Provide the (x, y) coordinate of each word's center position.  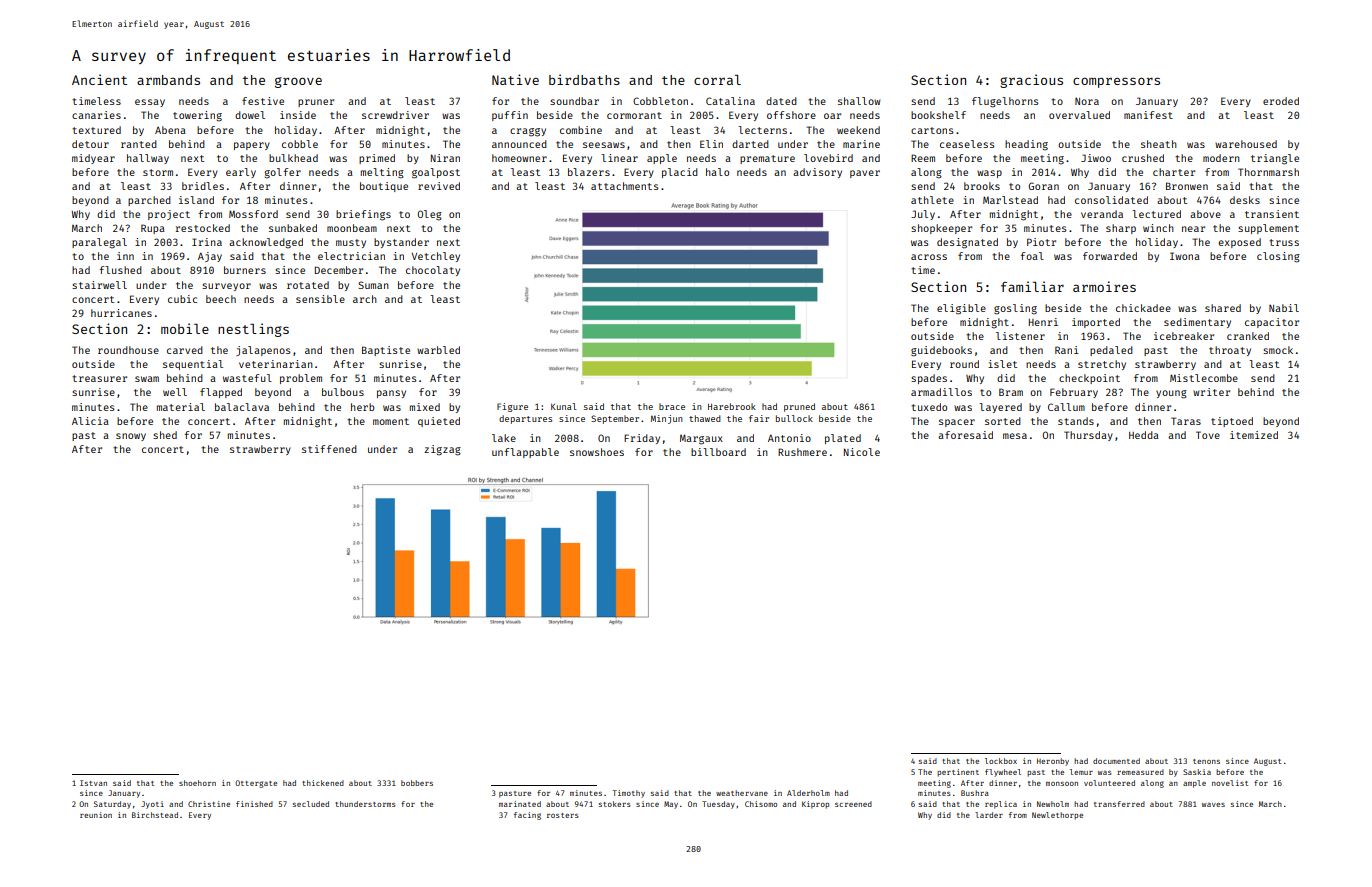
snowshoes (597, 452)
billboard (718, 452)
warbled (438, 350)
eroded (1281, 101)
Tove (1208, 435)
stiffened (329, 449)
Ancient (99, 79)
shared (1223, 308)
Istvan (93, 783)
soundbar (574, 101)
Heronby (1053, 762)
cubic (182, 299)
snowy (131, 437)
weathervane (742, 793)
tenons (1206, 761)
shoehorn (197, 783)
